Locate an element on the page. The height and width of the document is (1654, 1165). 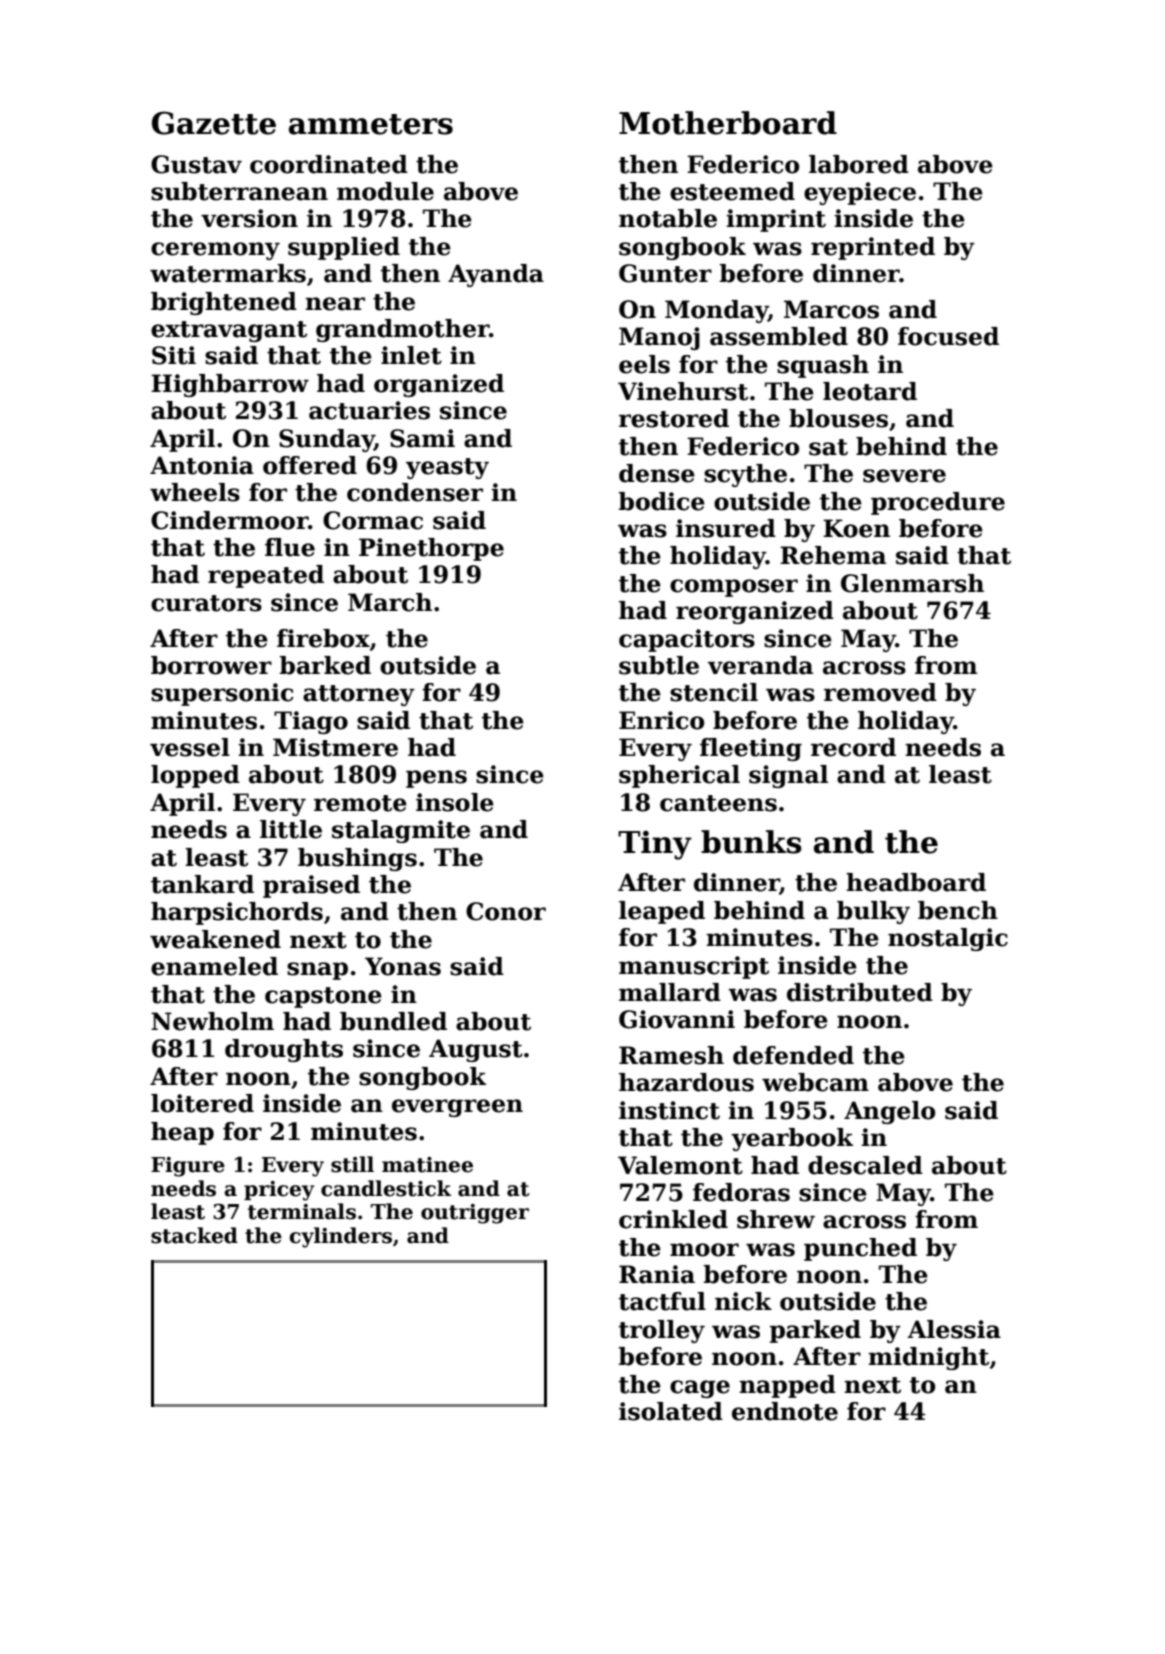
isolated is located at coordinates (671, 1411).
